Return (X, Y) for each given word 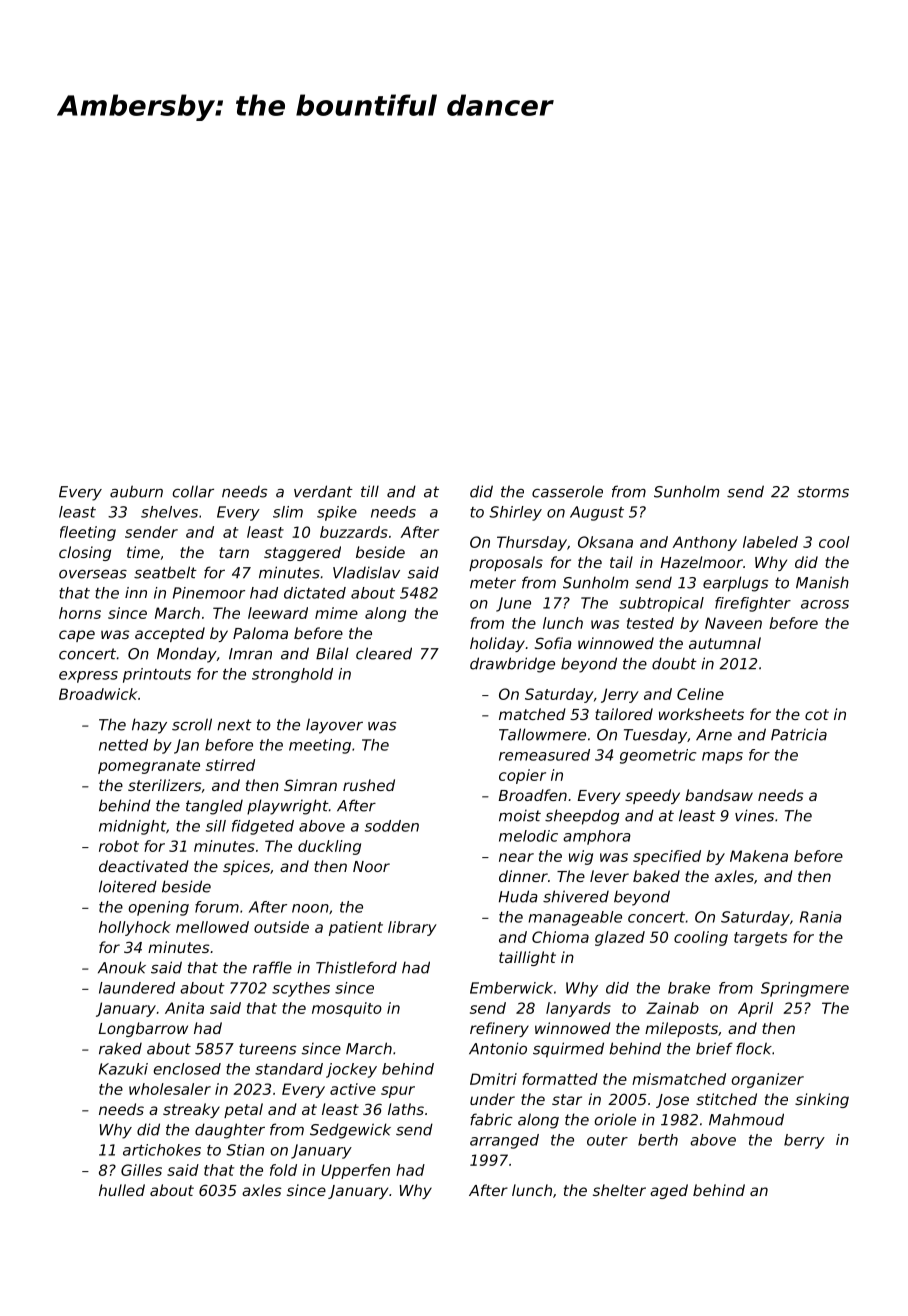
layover (334, 726)
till (370, 491)
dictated (315, 593)
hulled (122, 1190)
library (412, 928)
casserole (567, 491)
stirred (230, 765)
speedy (652, 796)
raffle (272, 967)
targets (760, 939)
